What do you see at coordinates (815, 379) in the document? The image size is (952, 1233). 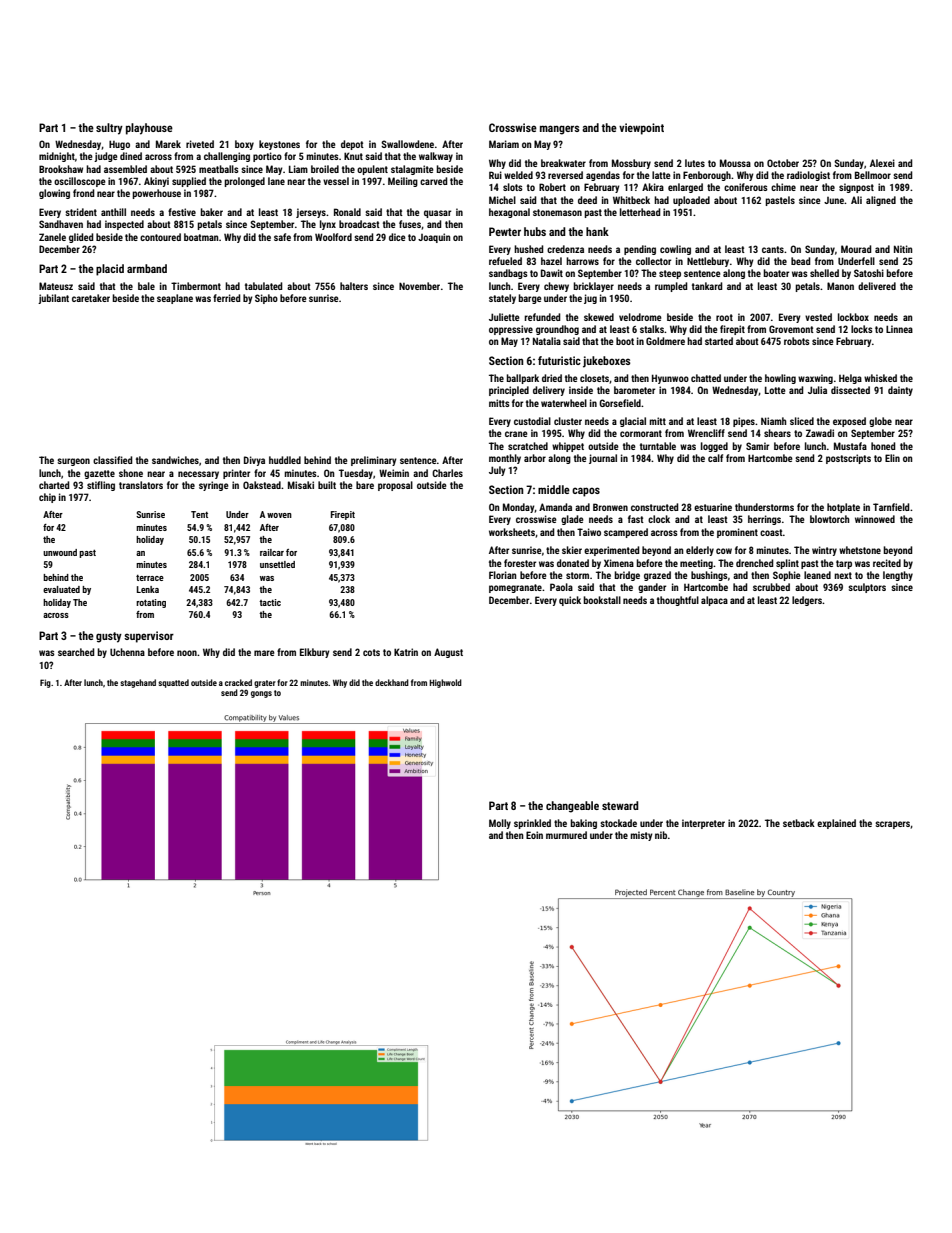 I see `waxwing` at bounding box center [815, 379].
